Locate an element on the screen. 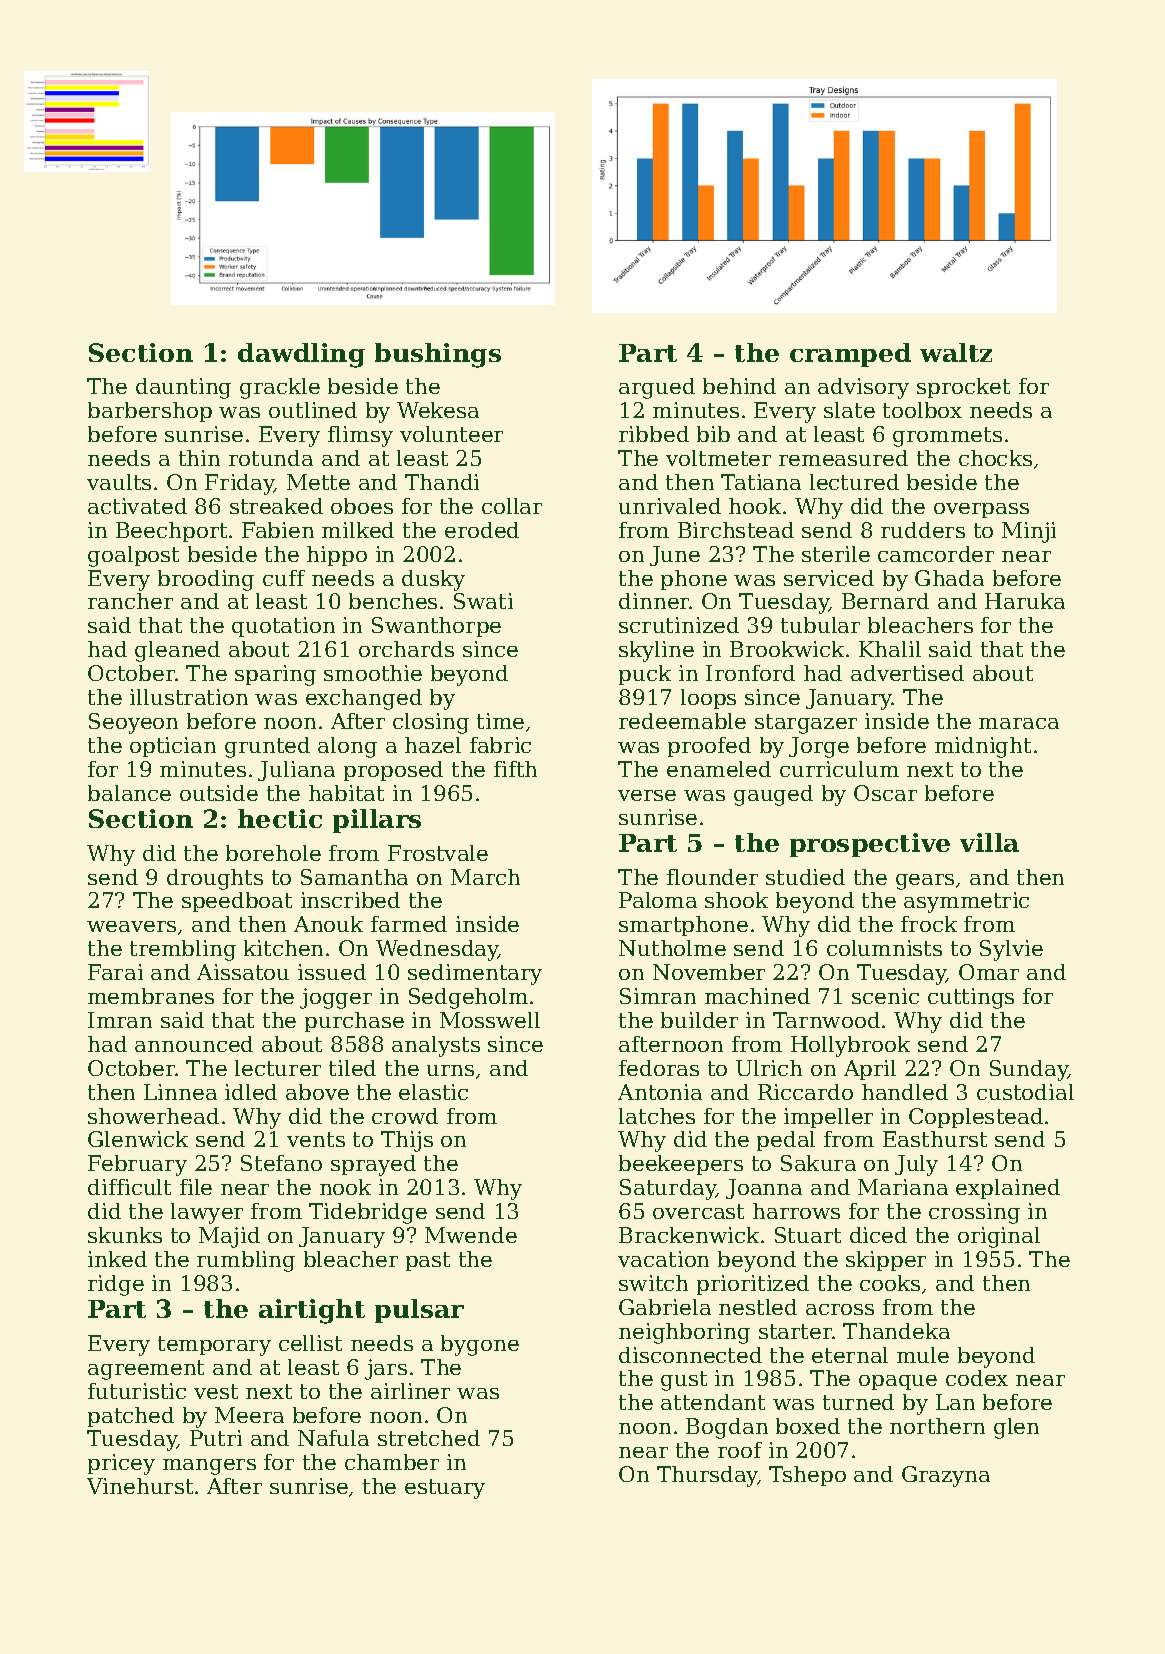 Image resolution: width=1165 pixels, height=1654 pixels. eroded is located at coordinates (482, 530).
